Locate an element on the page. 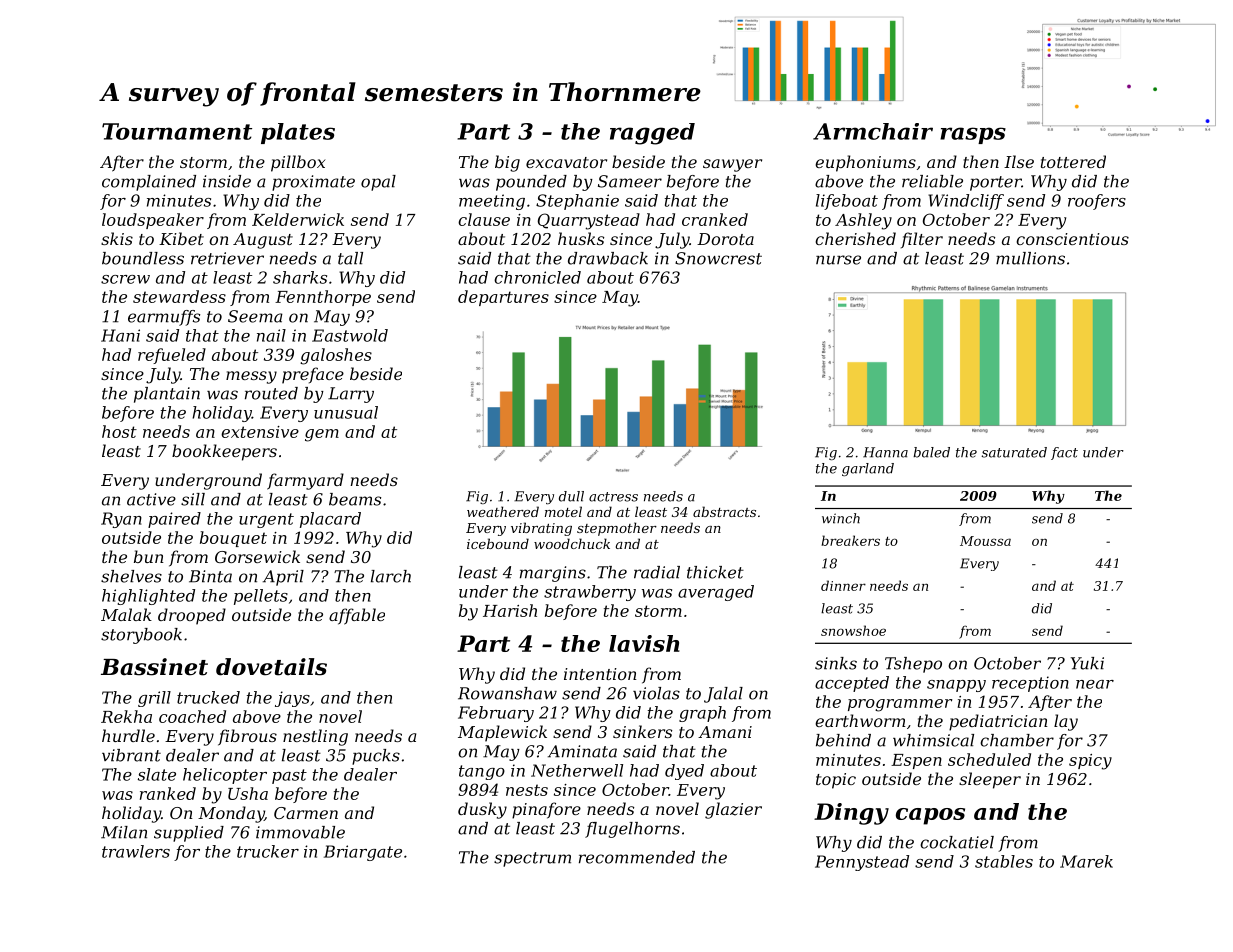 The height and width of the page is (952, 1233). actress is located at coordinates (613, 497).
